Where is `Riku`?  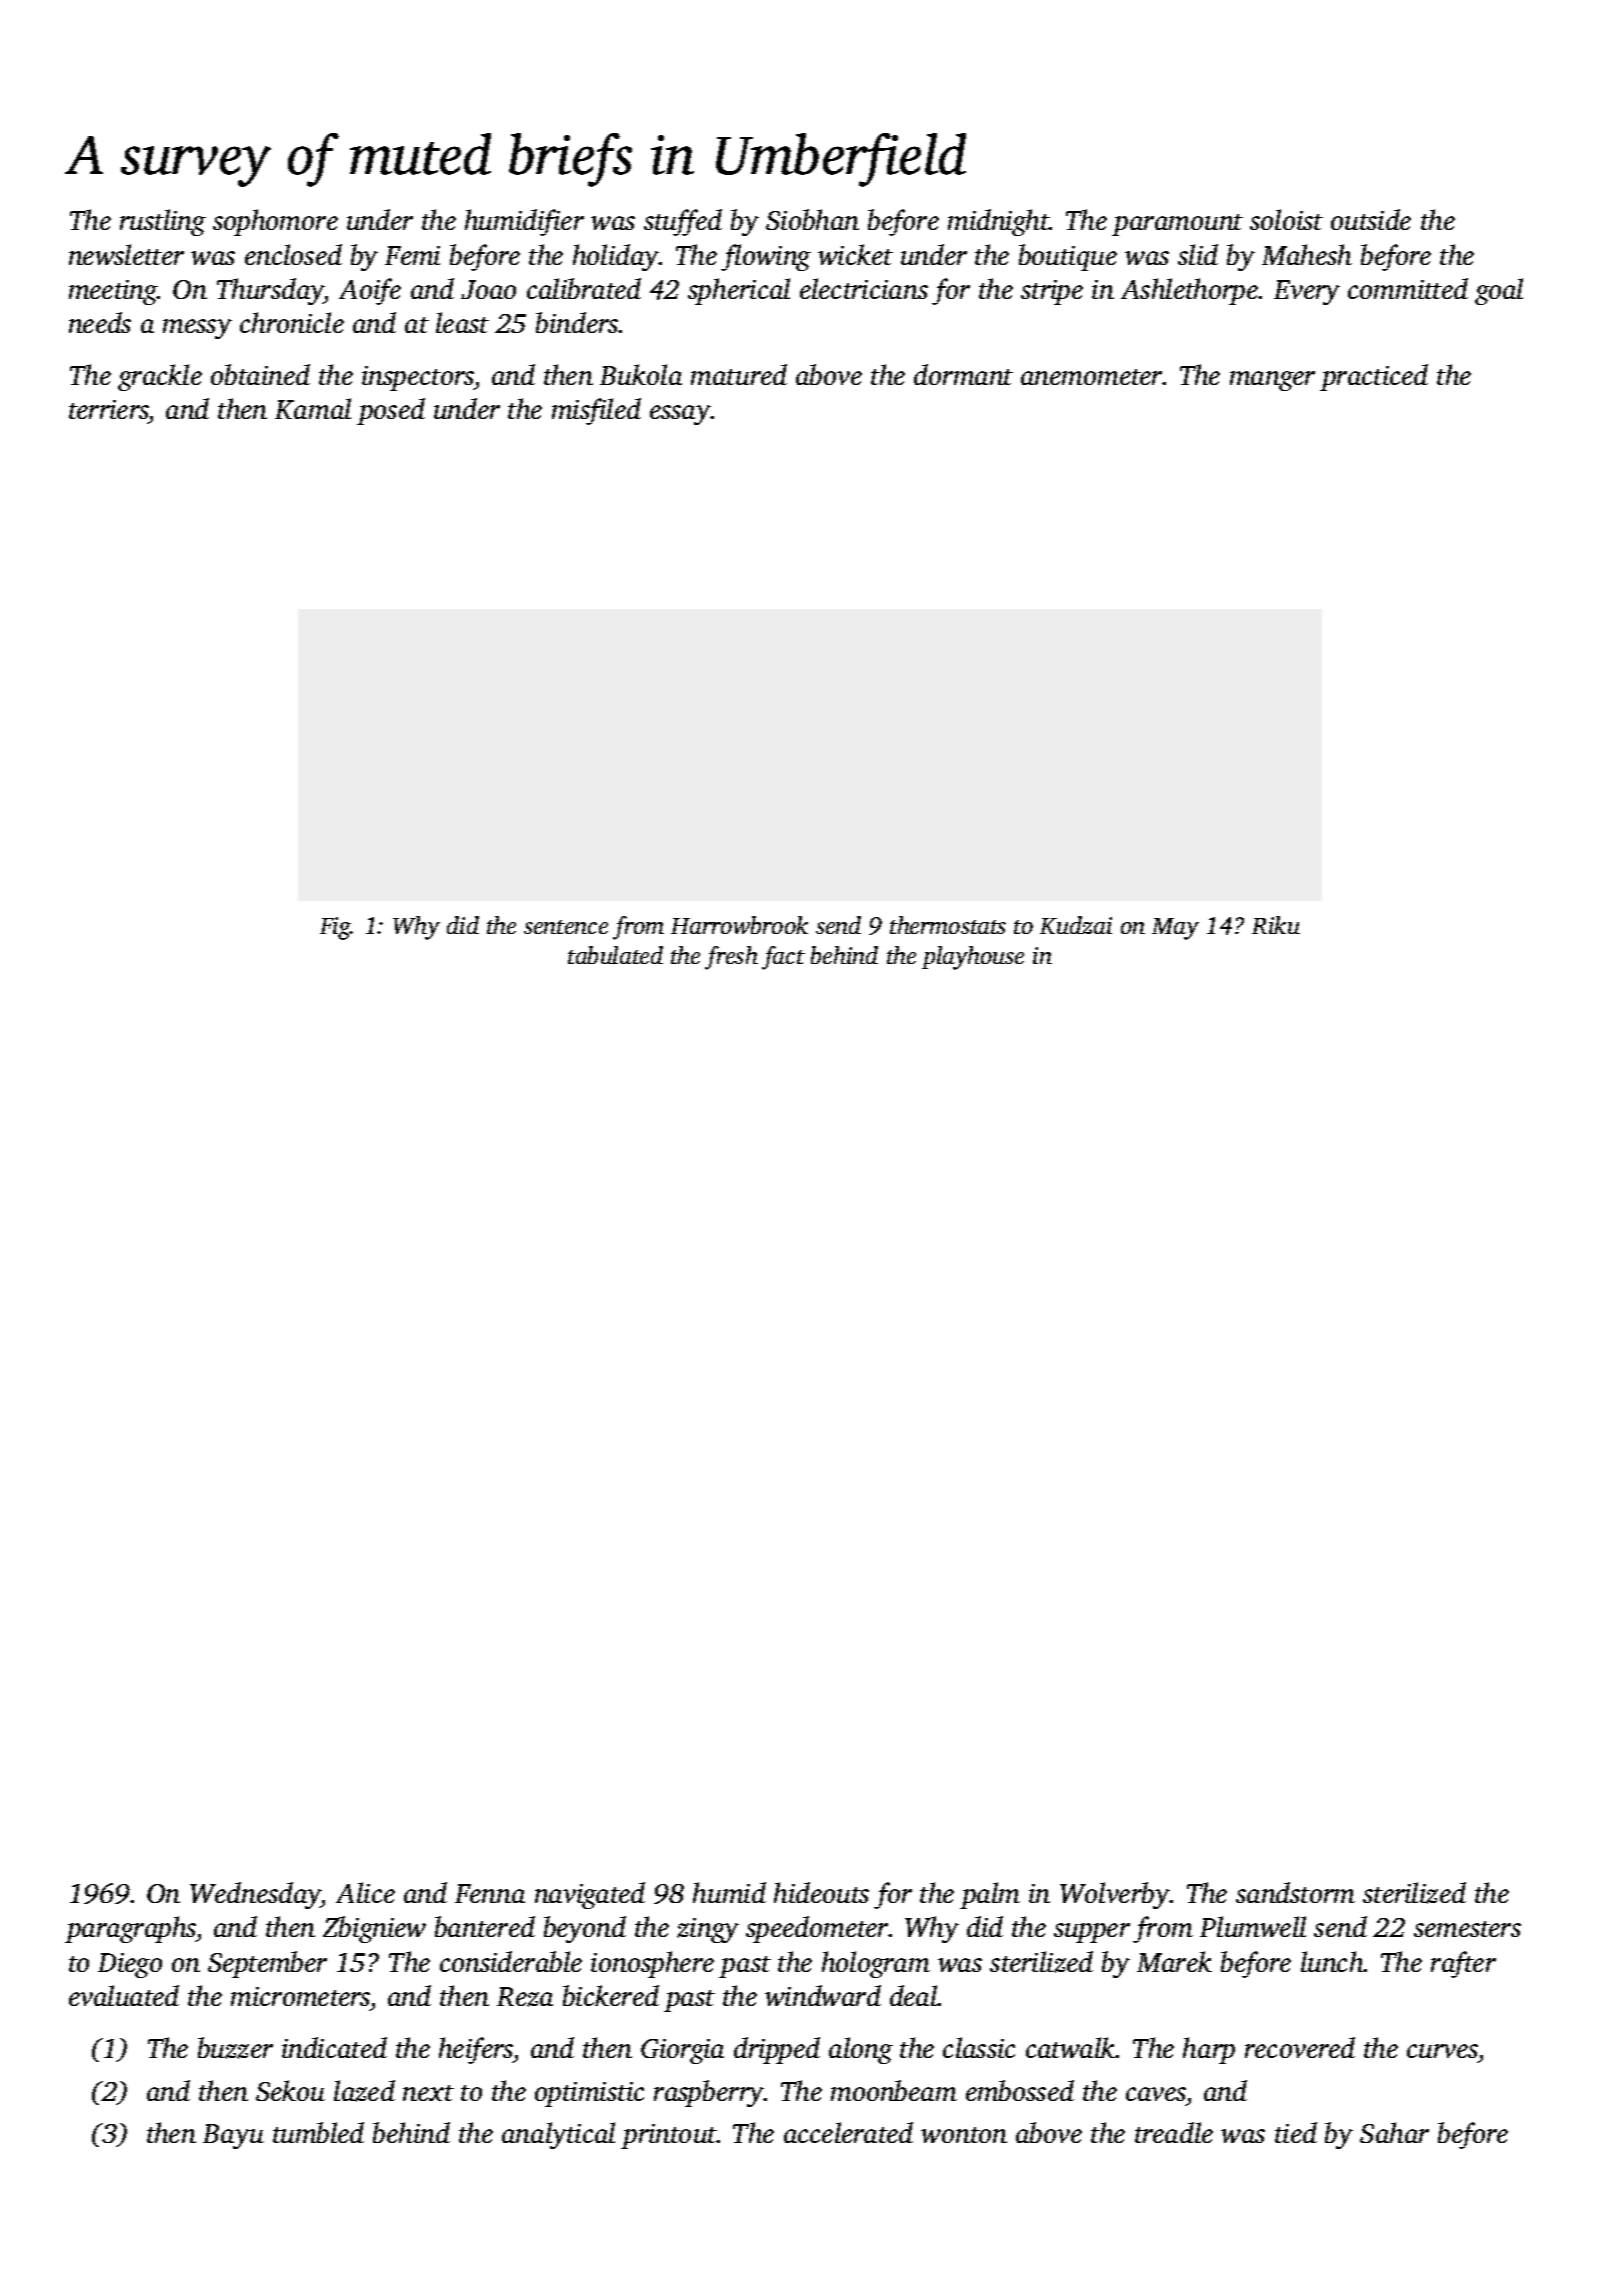 Riku is located at coordinates (1276, 925).
